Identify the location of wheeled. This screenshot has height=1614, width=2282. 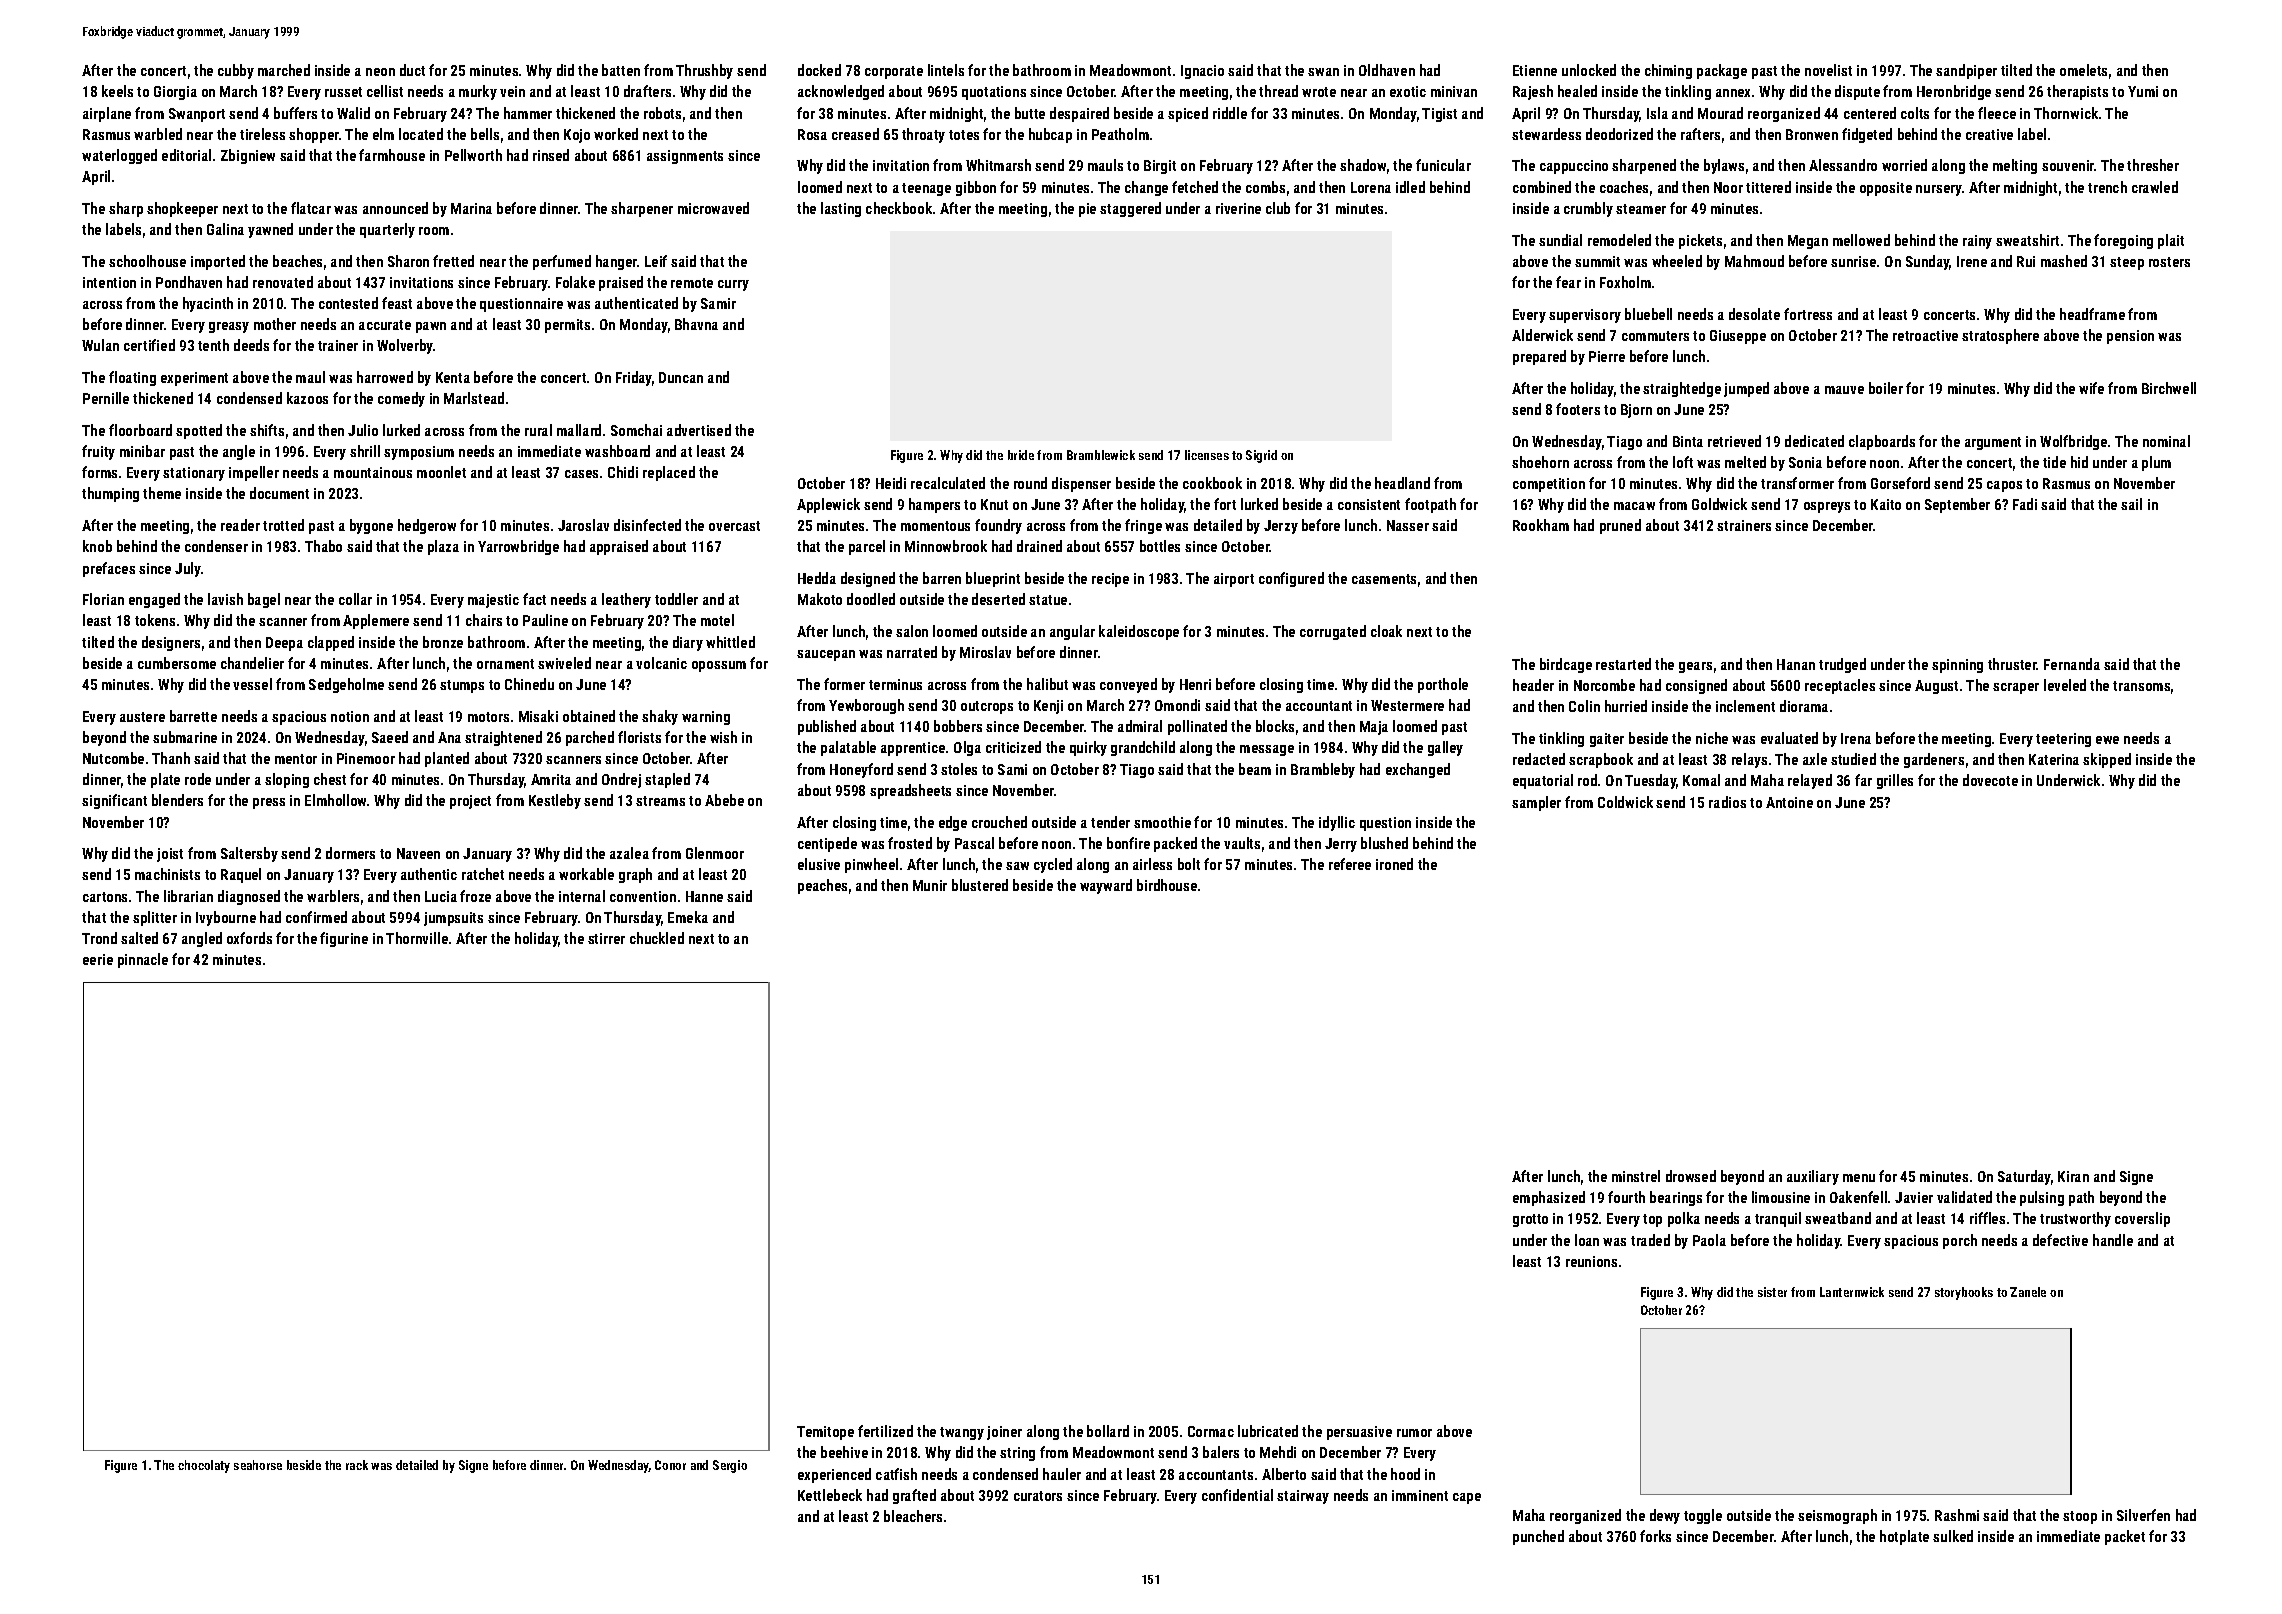
(1677, 261).
